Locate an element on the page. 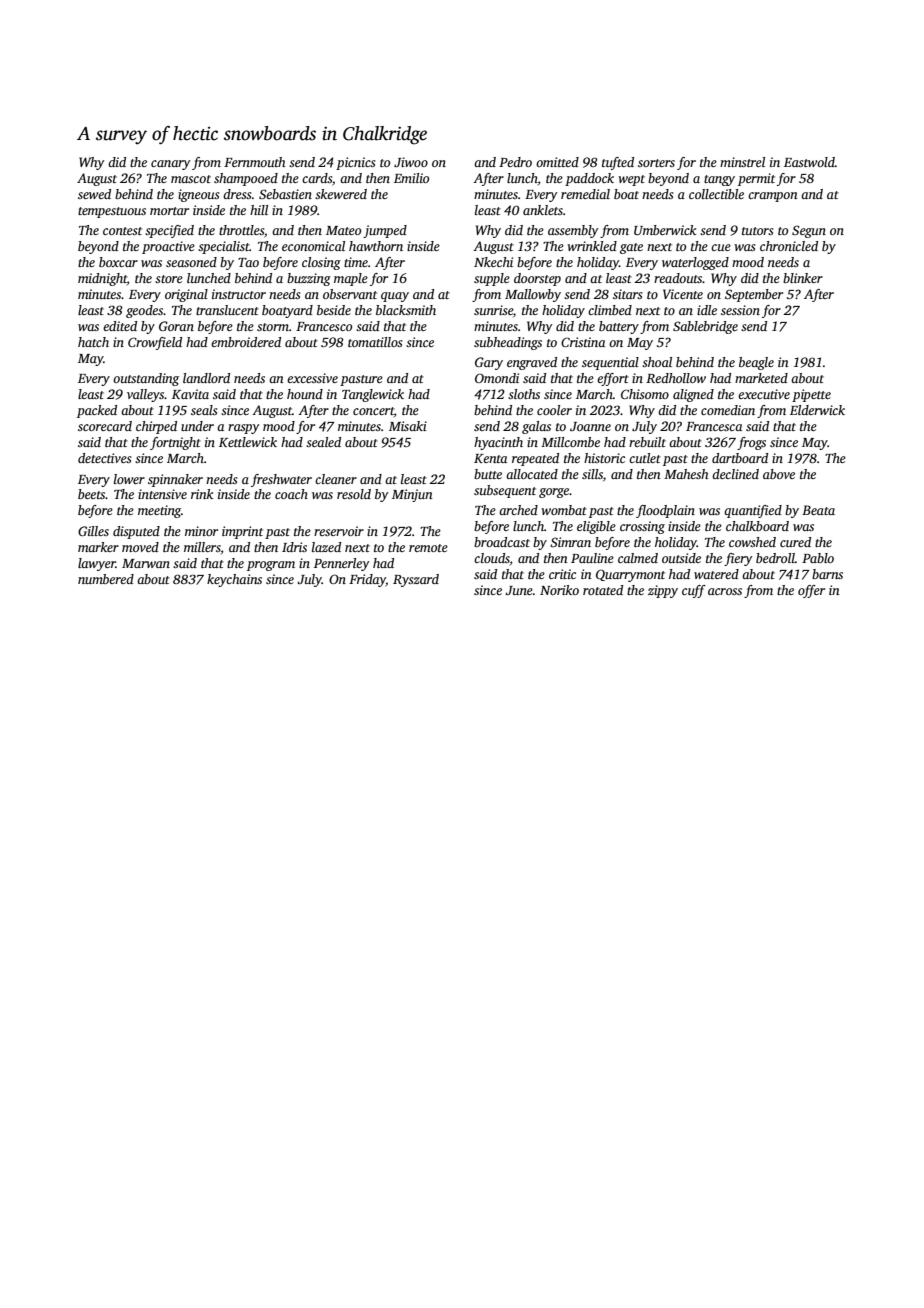 The image size is (924, 1308). numbered is located at coordinates (106, 579).
